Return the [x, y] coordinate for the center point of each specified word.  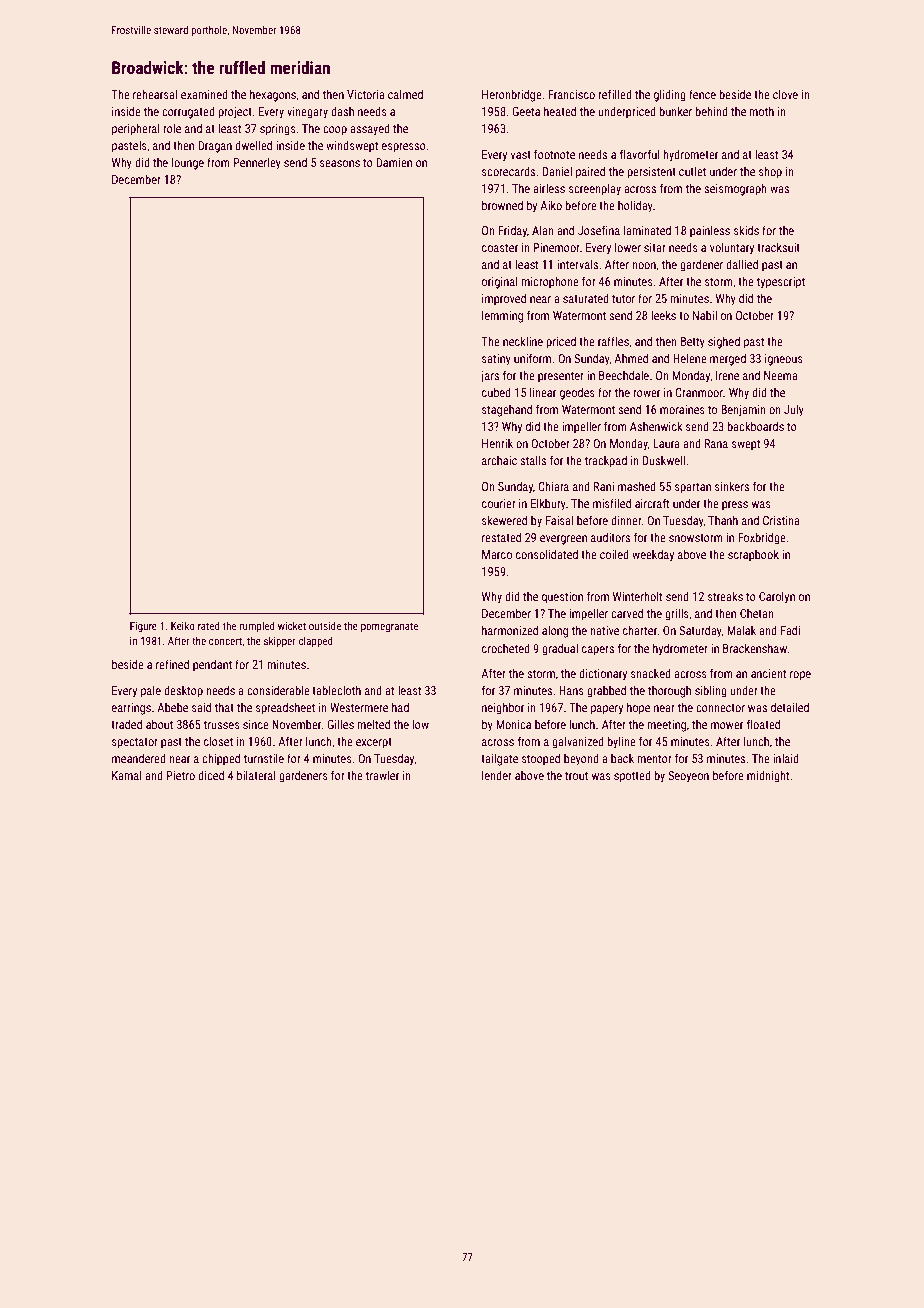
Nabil [705, 315]
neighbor [503, 708]
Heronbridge [512, 95]
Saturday [700, 631]
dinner [626, 520]
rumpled [257, 626]
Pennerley [257, 163]
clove [785, 94]
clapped [316, 641]
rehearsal [155, 94]
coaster [500, 248]
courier [499, 503]
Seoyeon [688, 777]
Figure [143, 627]
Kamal [127, 775]
